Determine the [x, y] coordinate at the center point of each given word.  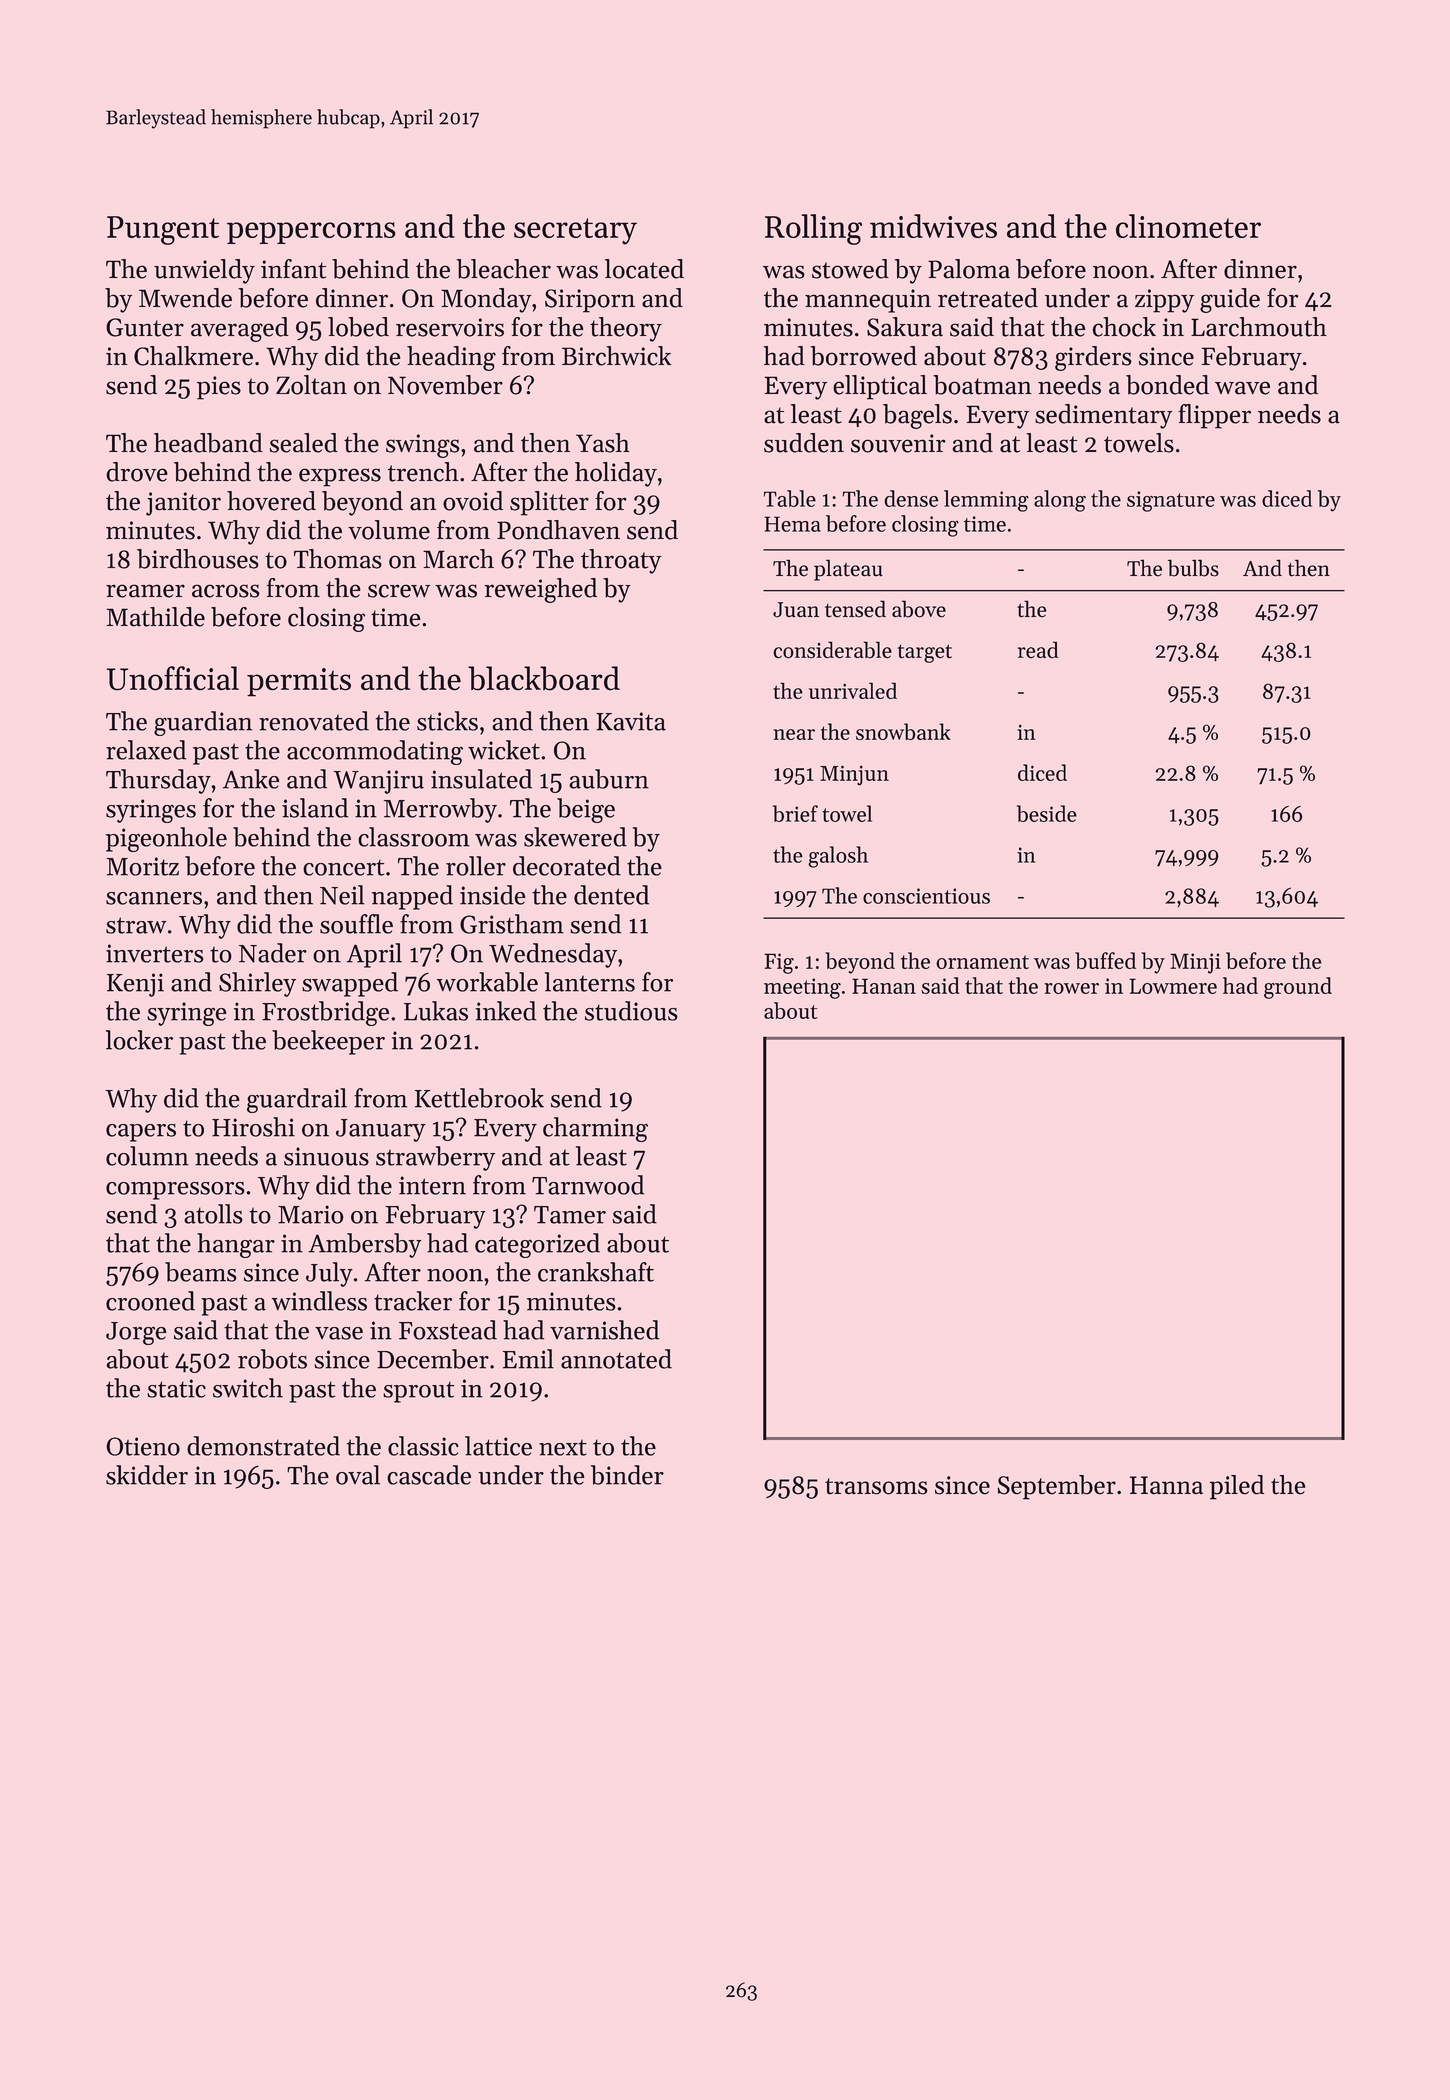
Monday [486, 300]
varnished [605, 1330]
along [1060, 501]
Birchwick [616, 356]
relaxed [146, 750]
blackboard [544, 678]
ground [1298, 988]
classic [423, 1446]
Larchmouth [1259, 327]
